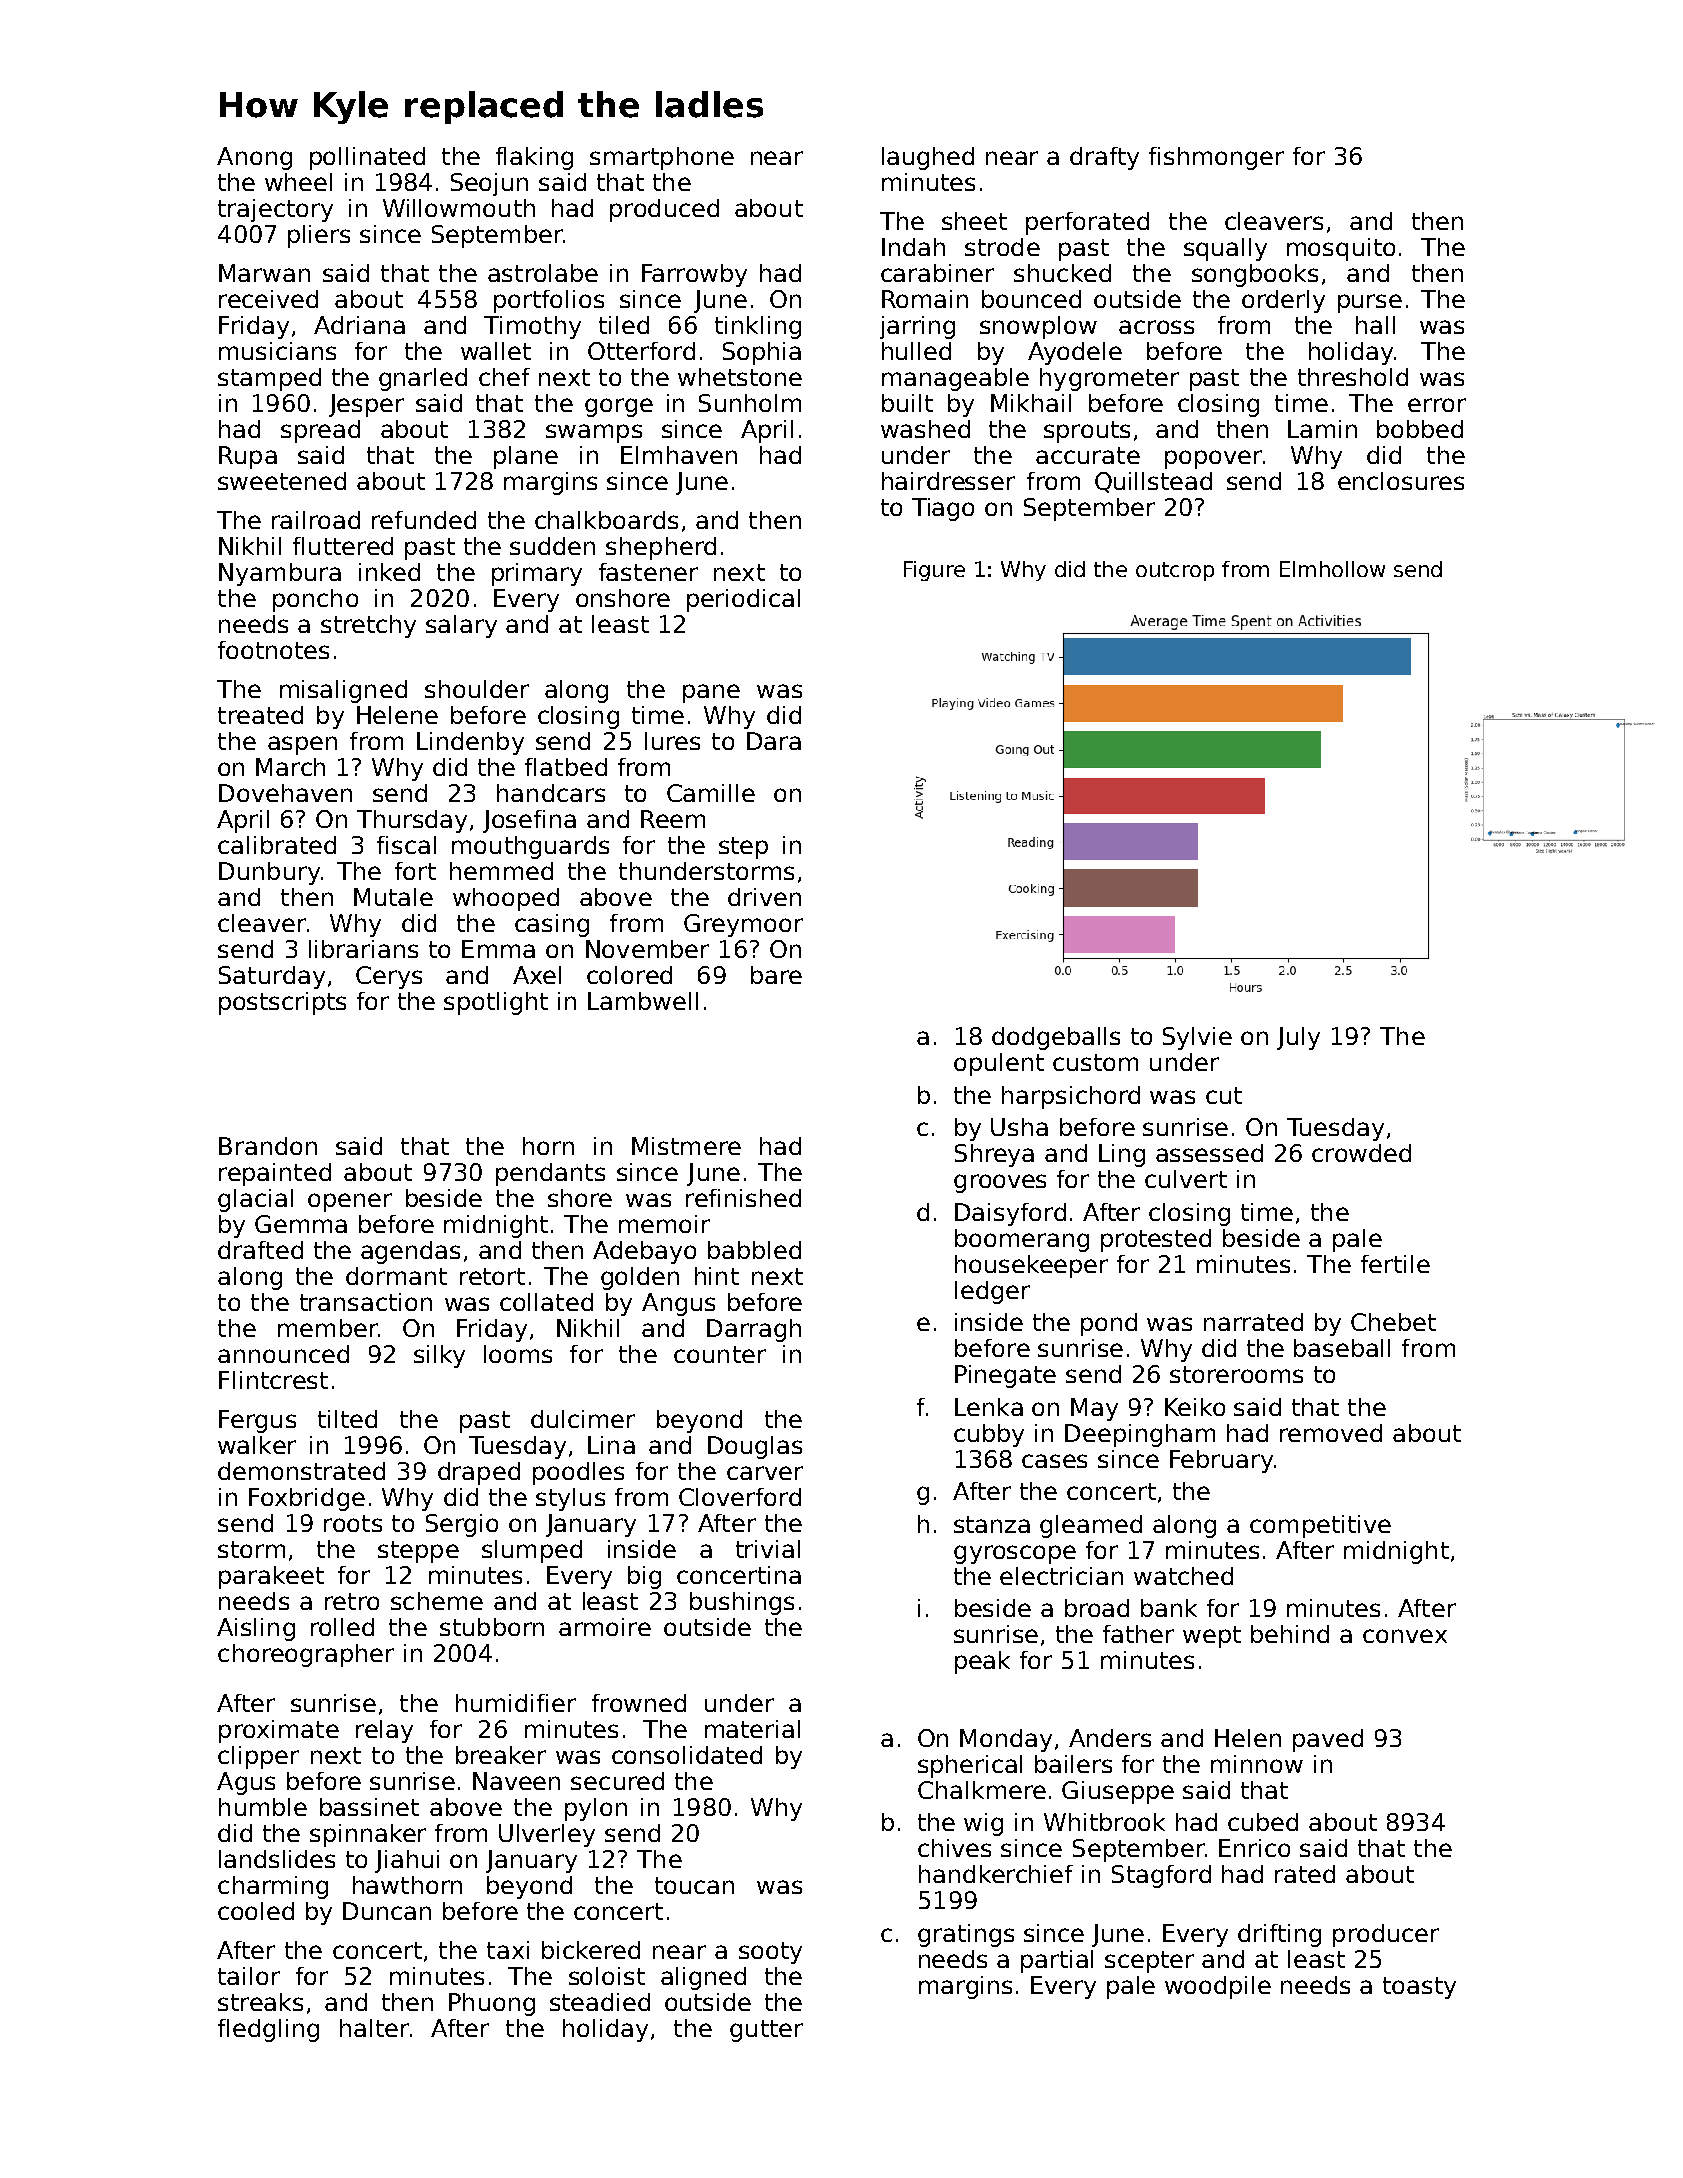  What do you see at coordinates (1212, 1637) in the image?
I see `wept` at bounding box center [1212, 1637].
